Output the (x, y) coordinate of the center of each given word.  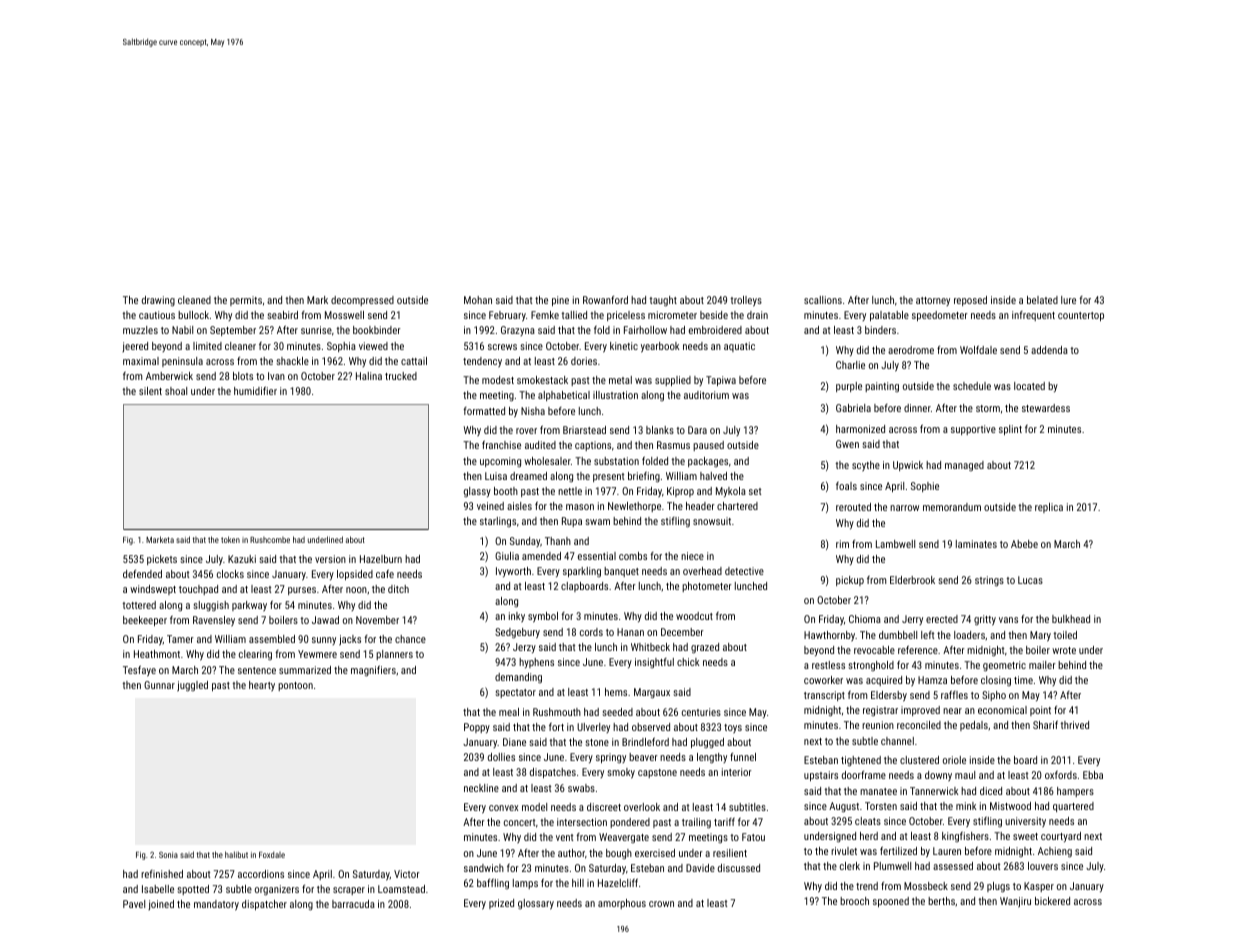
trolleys (746, 301)
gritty (985, 620)
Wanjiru (1015, 902)
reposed (970, 301)
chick (688, 662)
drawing (158, 301)
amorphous (622, 904)
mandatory (216, 905)
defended (142, 574)
